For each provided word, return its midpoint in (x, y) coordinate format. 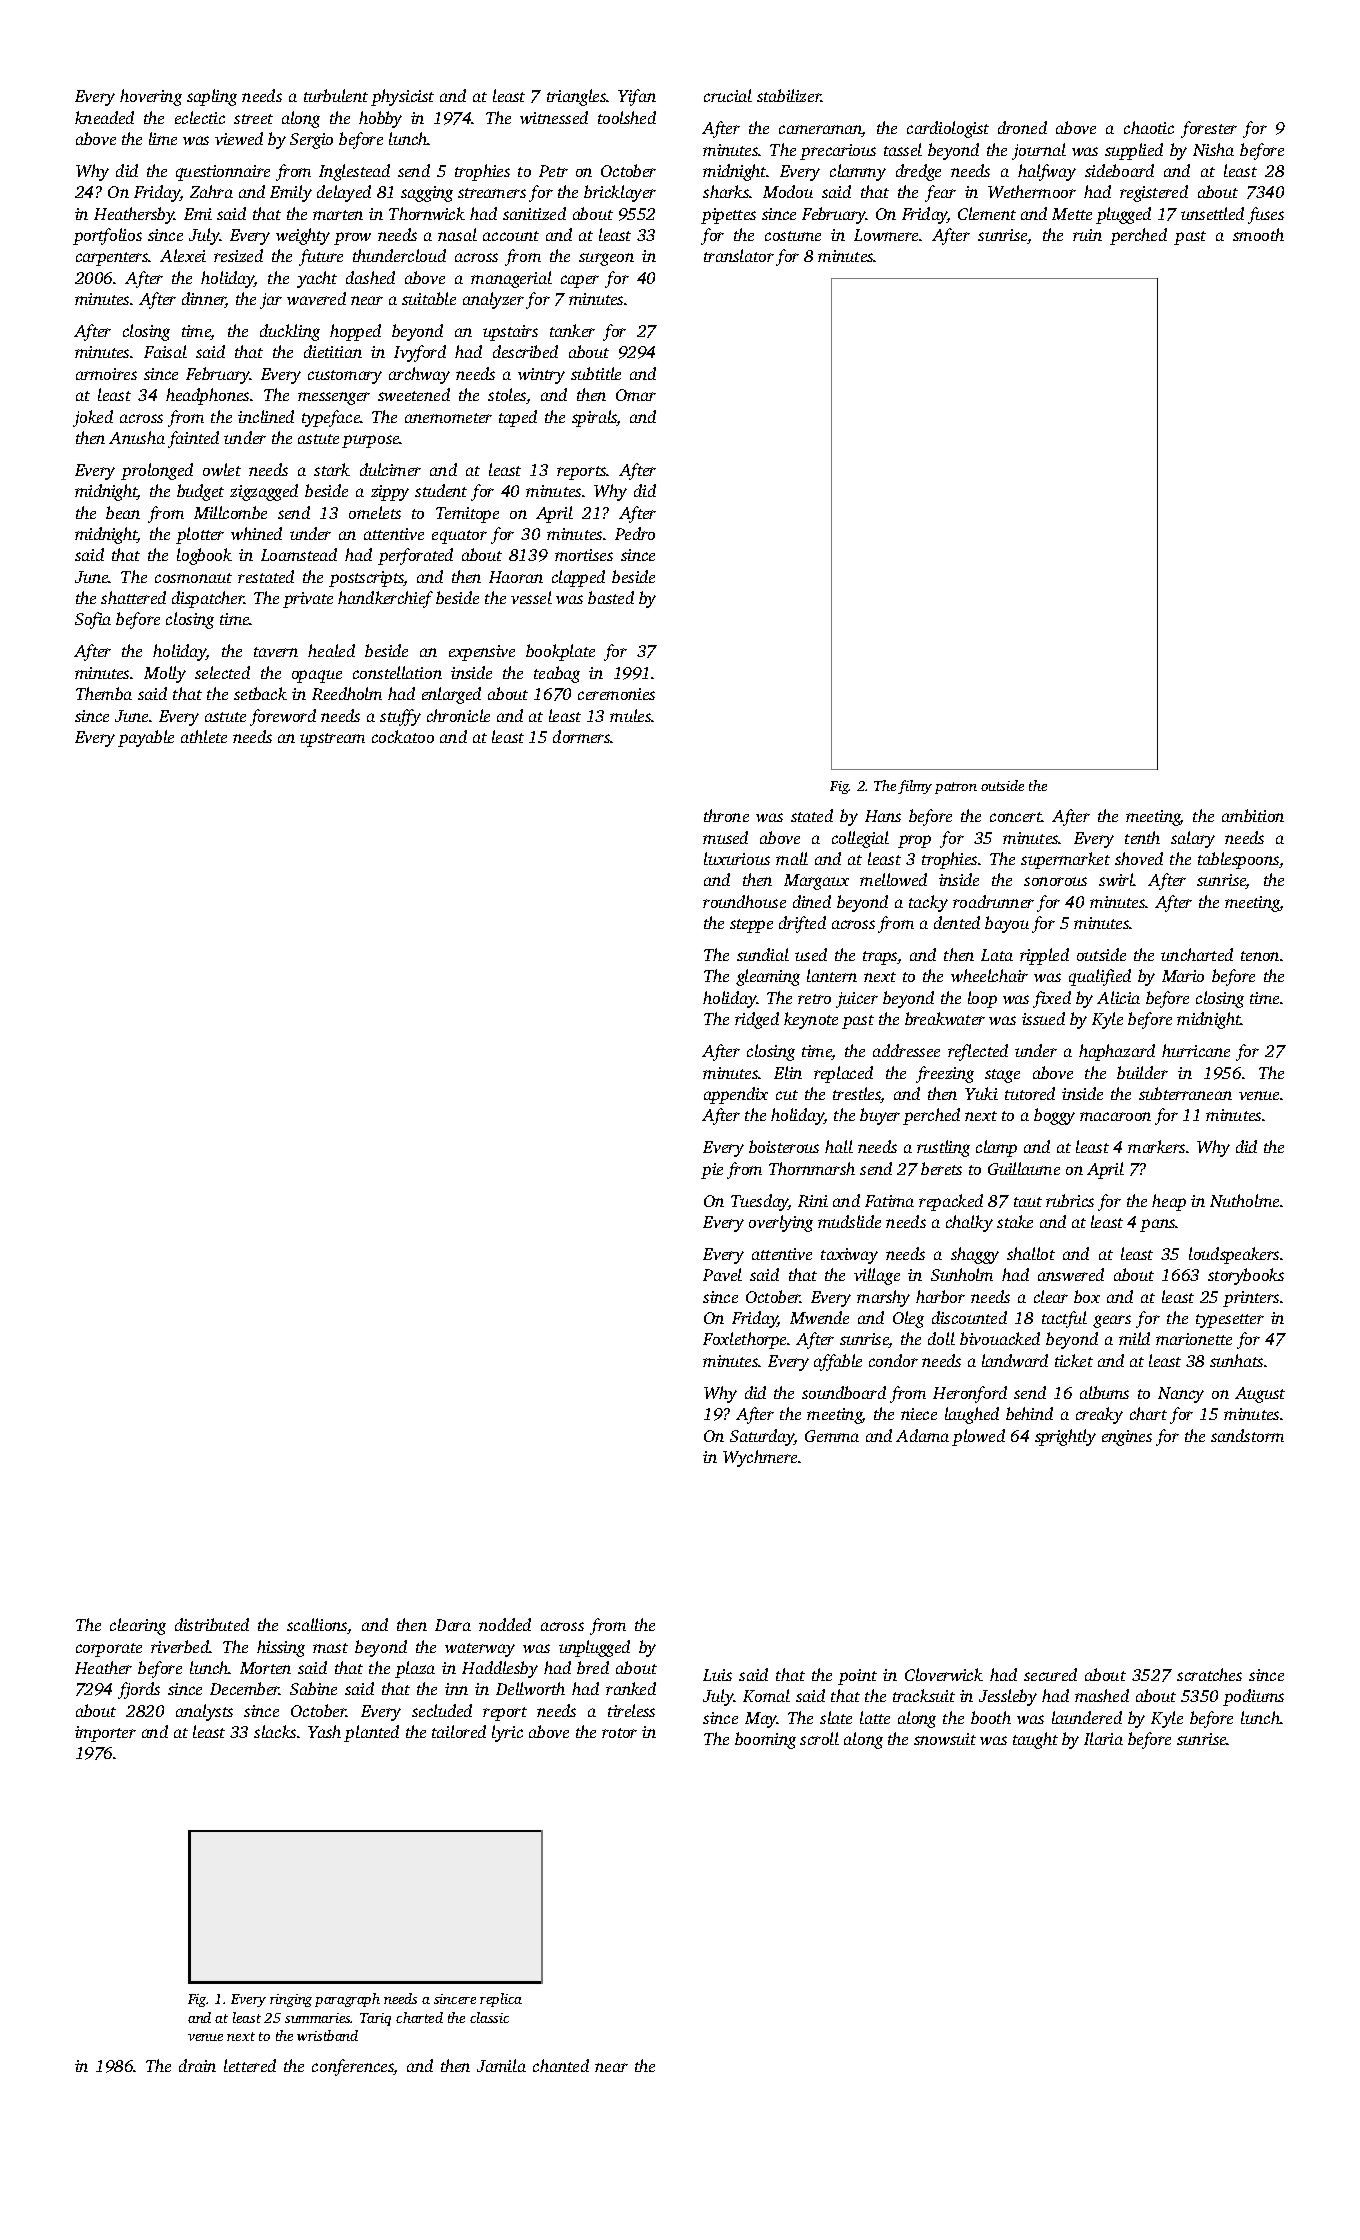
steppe (751, 926)
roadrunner (993, 901)
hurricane (1196, 1050)
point (857, 1677)
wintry (541, 376)
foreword (283, 717)
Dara (453, 1625)
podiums (1253, 1697)
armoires (106, 374)
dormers (582, 736)
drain (197, 2065)
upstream (332, 740)
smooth (1258, 234)
